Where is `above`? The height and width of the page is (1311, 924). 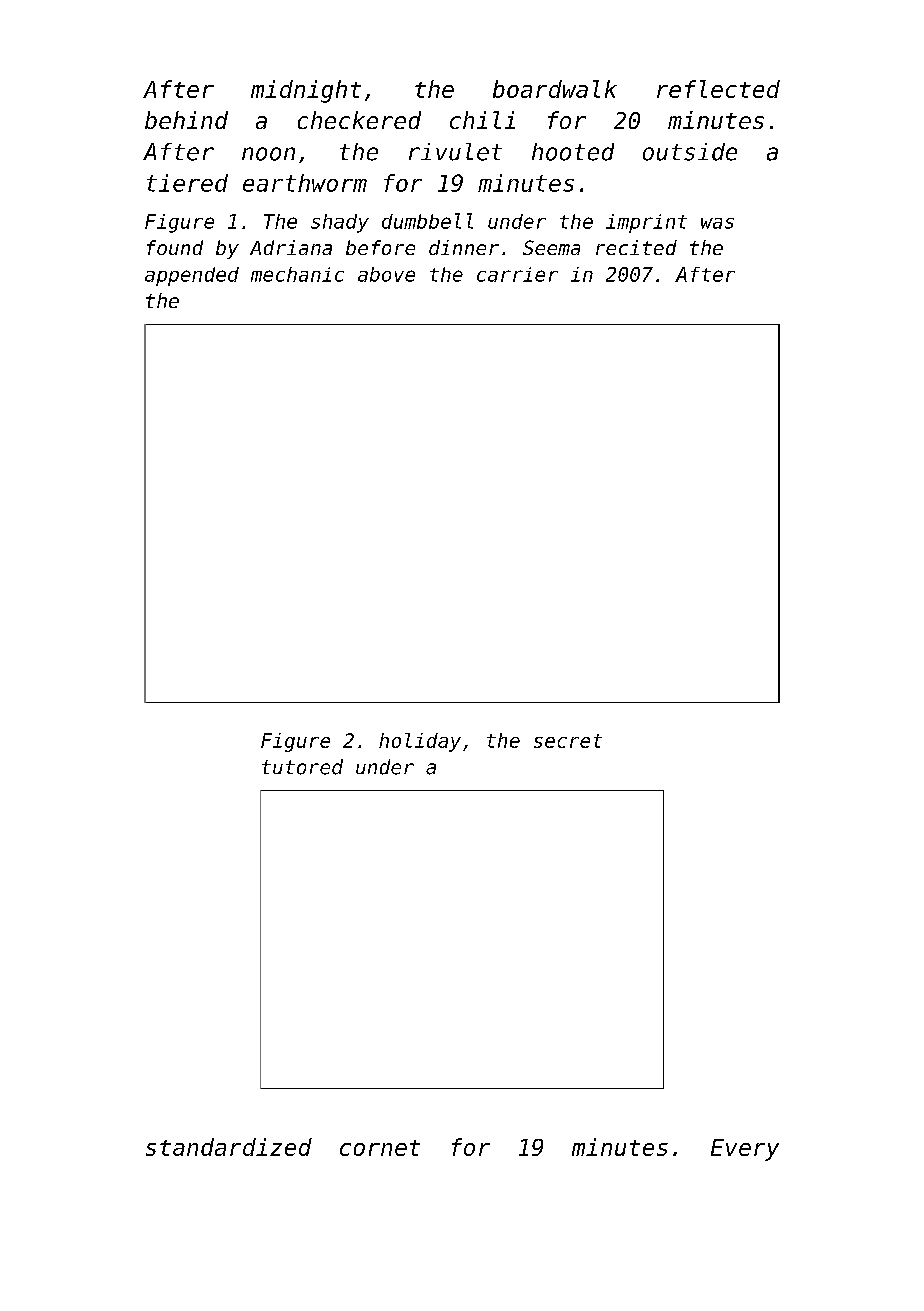
above is located at coordinates (386, 274).
